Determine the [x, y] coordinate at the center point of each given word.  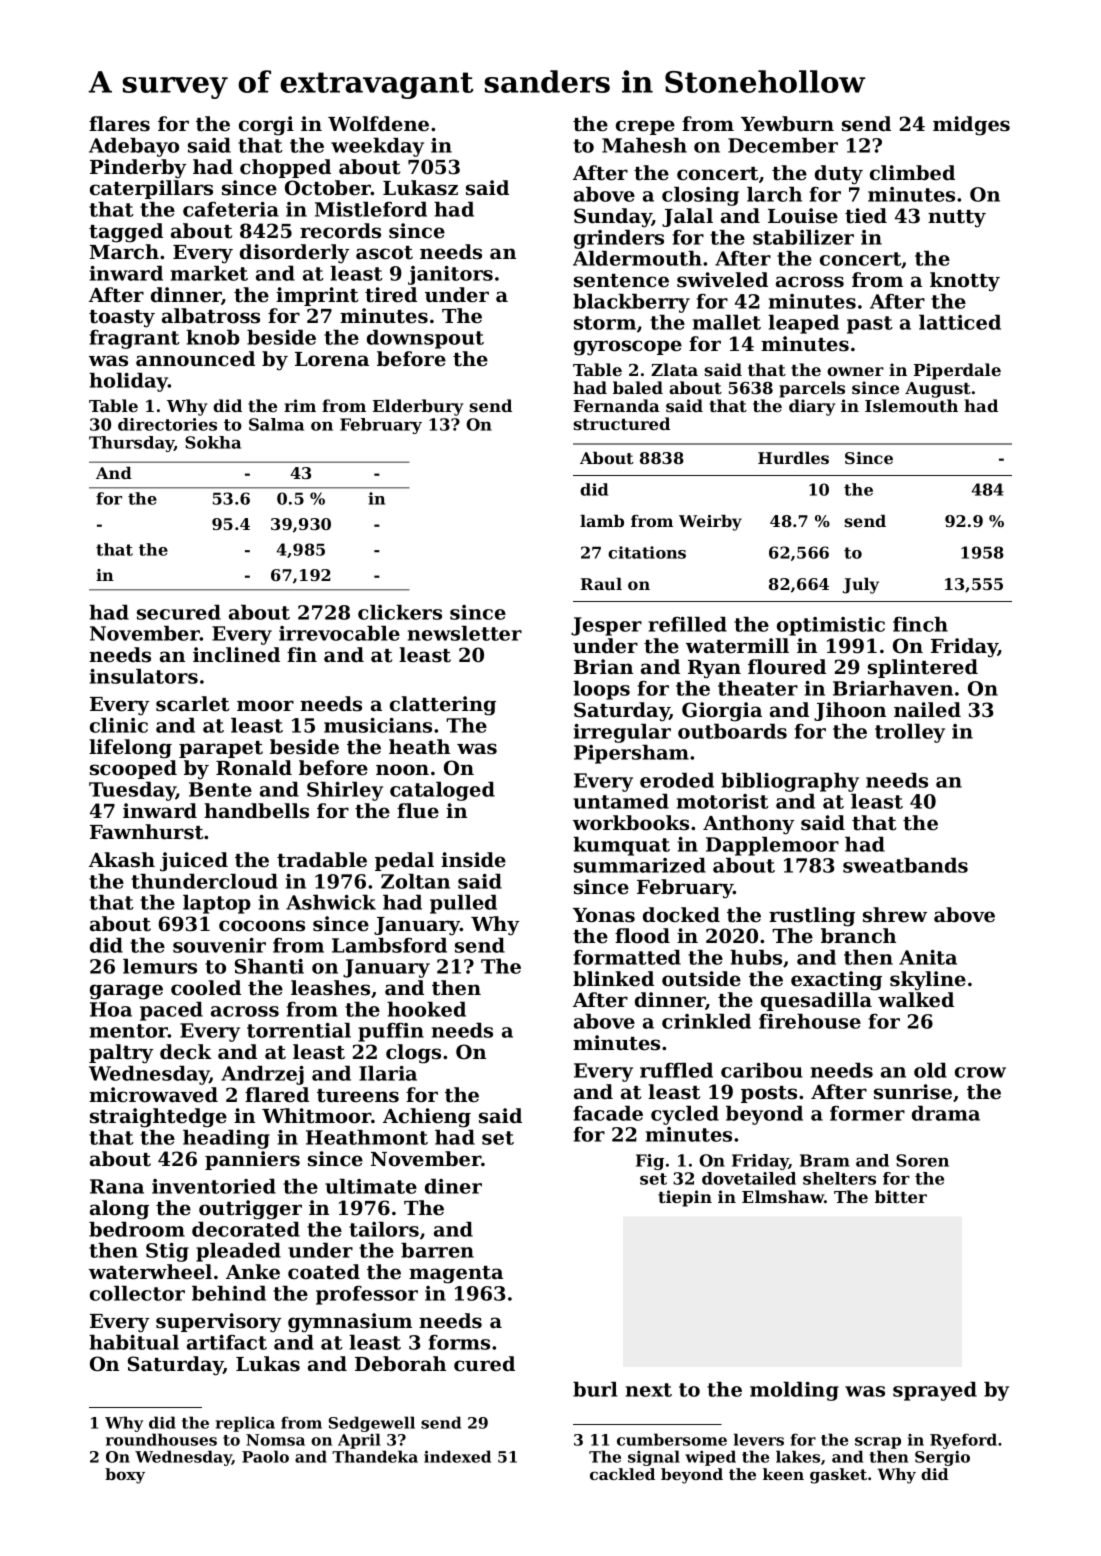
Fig [650, 1162]
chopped [285, 168]
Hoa [111, 1009]
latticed [960, 322]
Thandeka [375, 1456]
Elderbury [418, 407]
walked [916, 1000]
